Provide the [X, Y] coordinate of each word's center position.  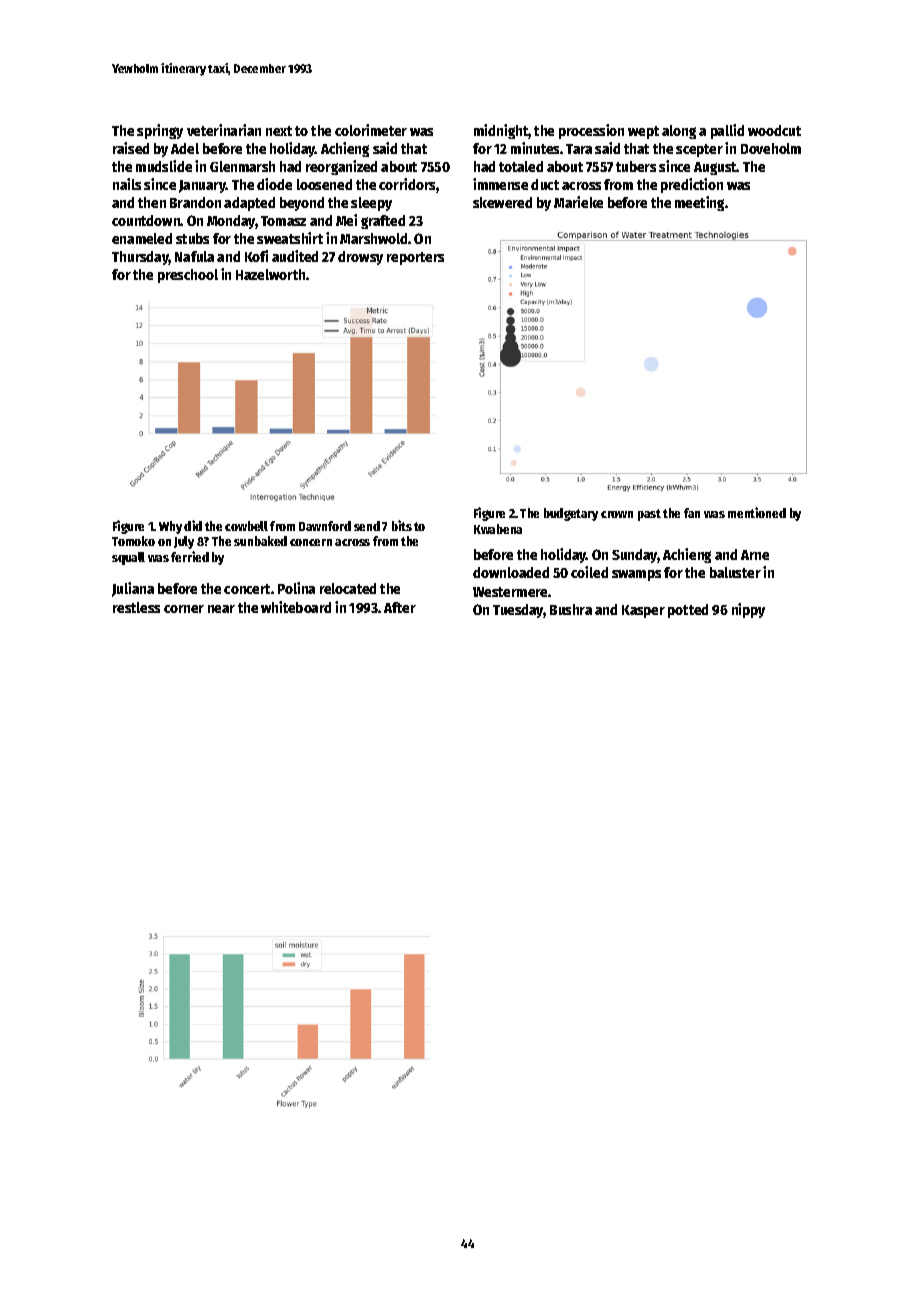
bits [402, 525]
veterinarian [224, 130]
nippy [748, 610]
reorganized [341, 167]
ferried [190, 556]
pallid [727, 131]
